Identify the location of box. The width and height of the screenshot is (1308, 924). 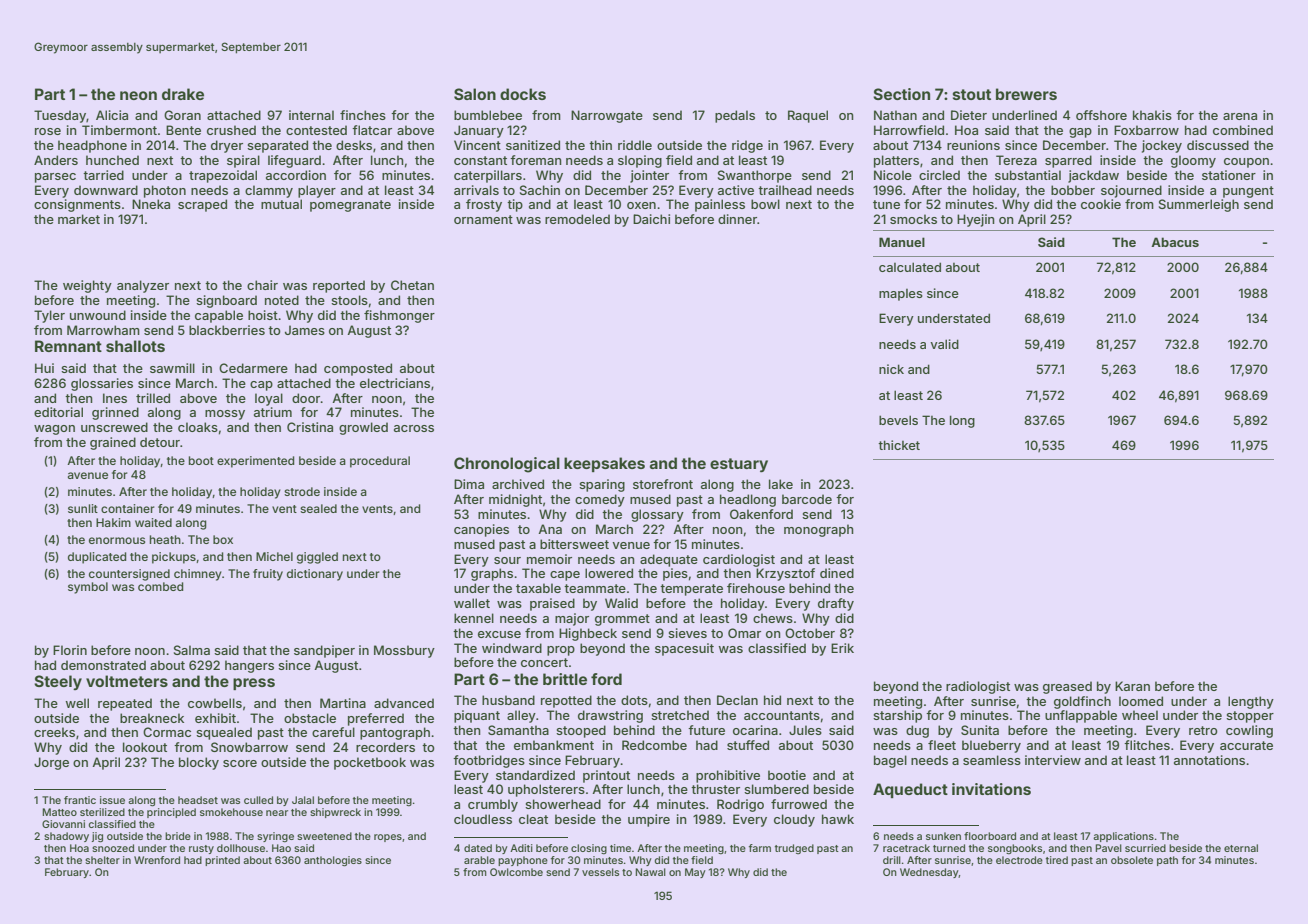
(223, 539).
